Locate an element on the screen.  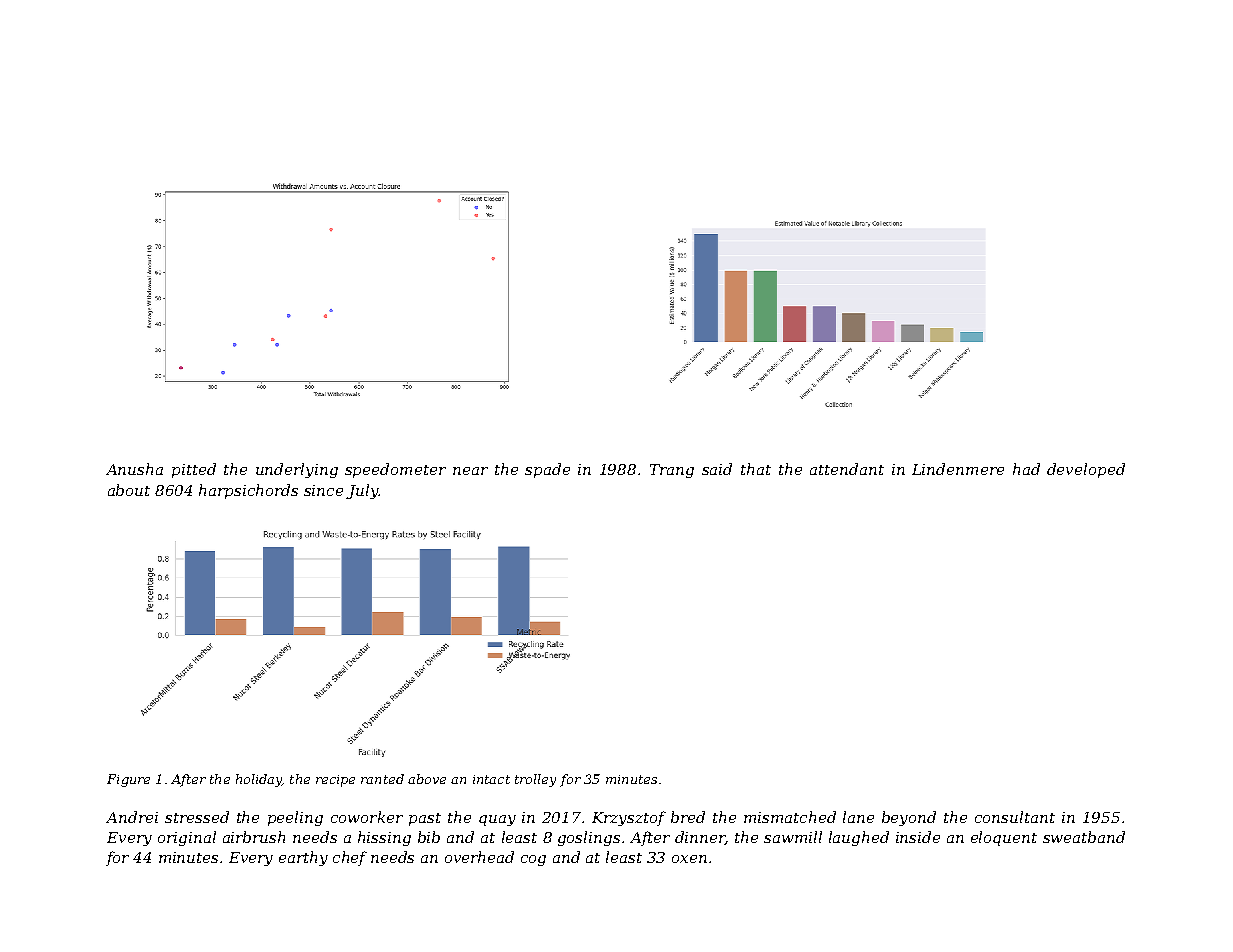
had is located at coordinates (1026, 469).
